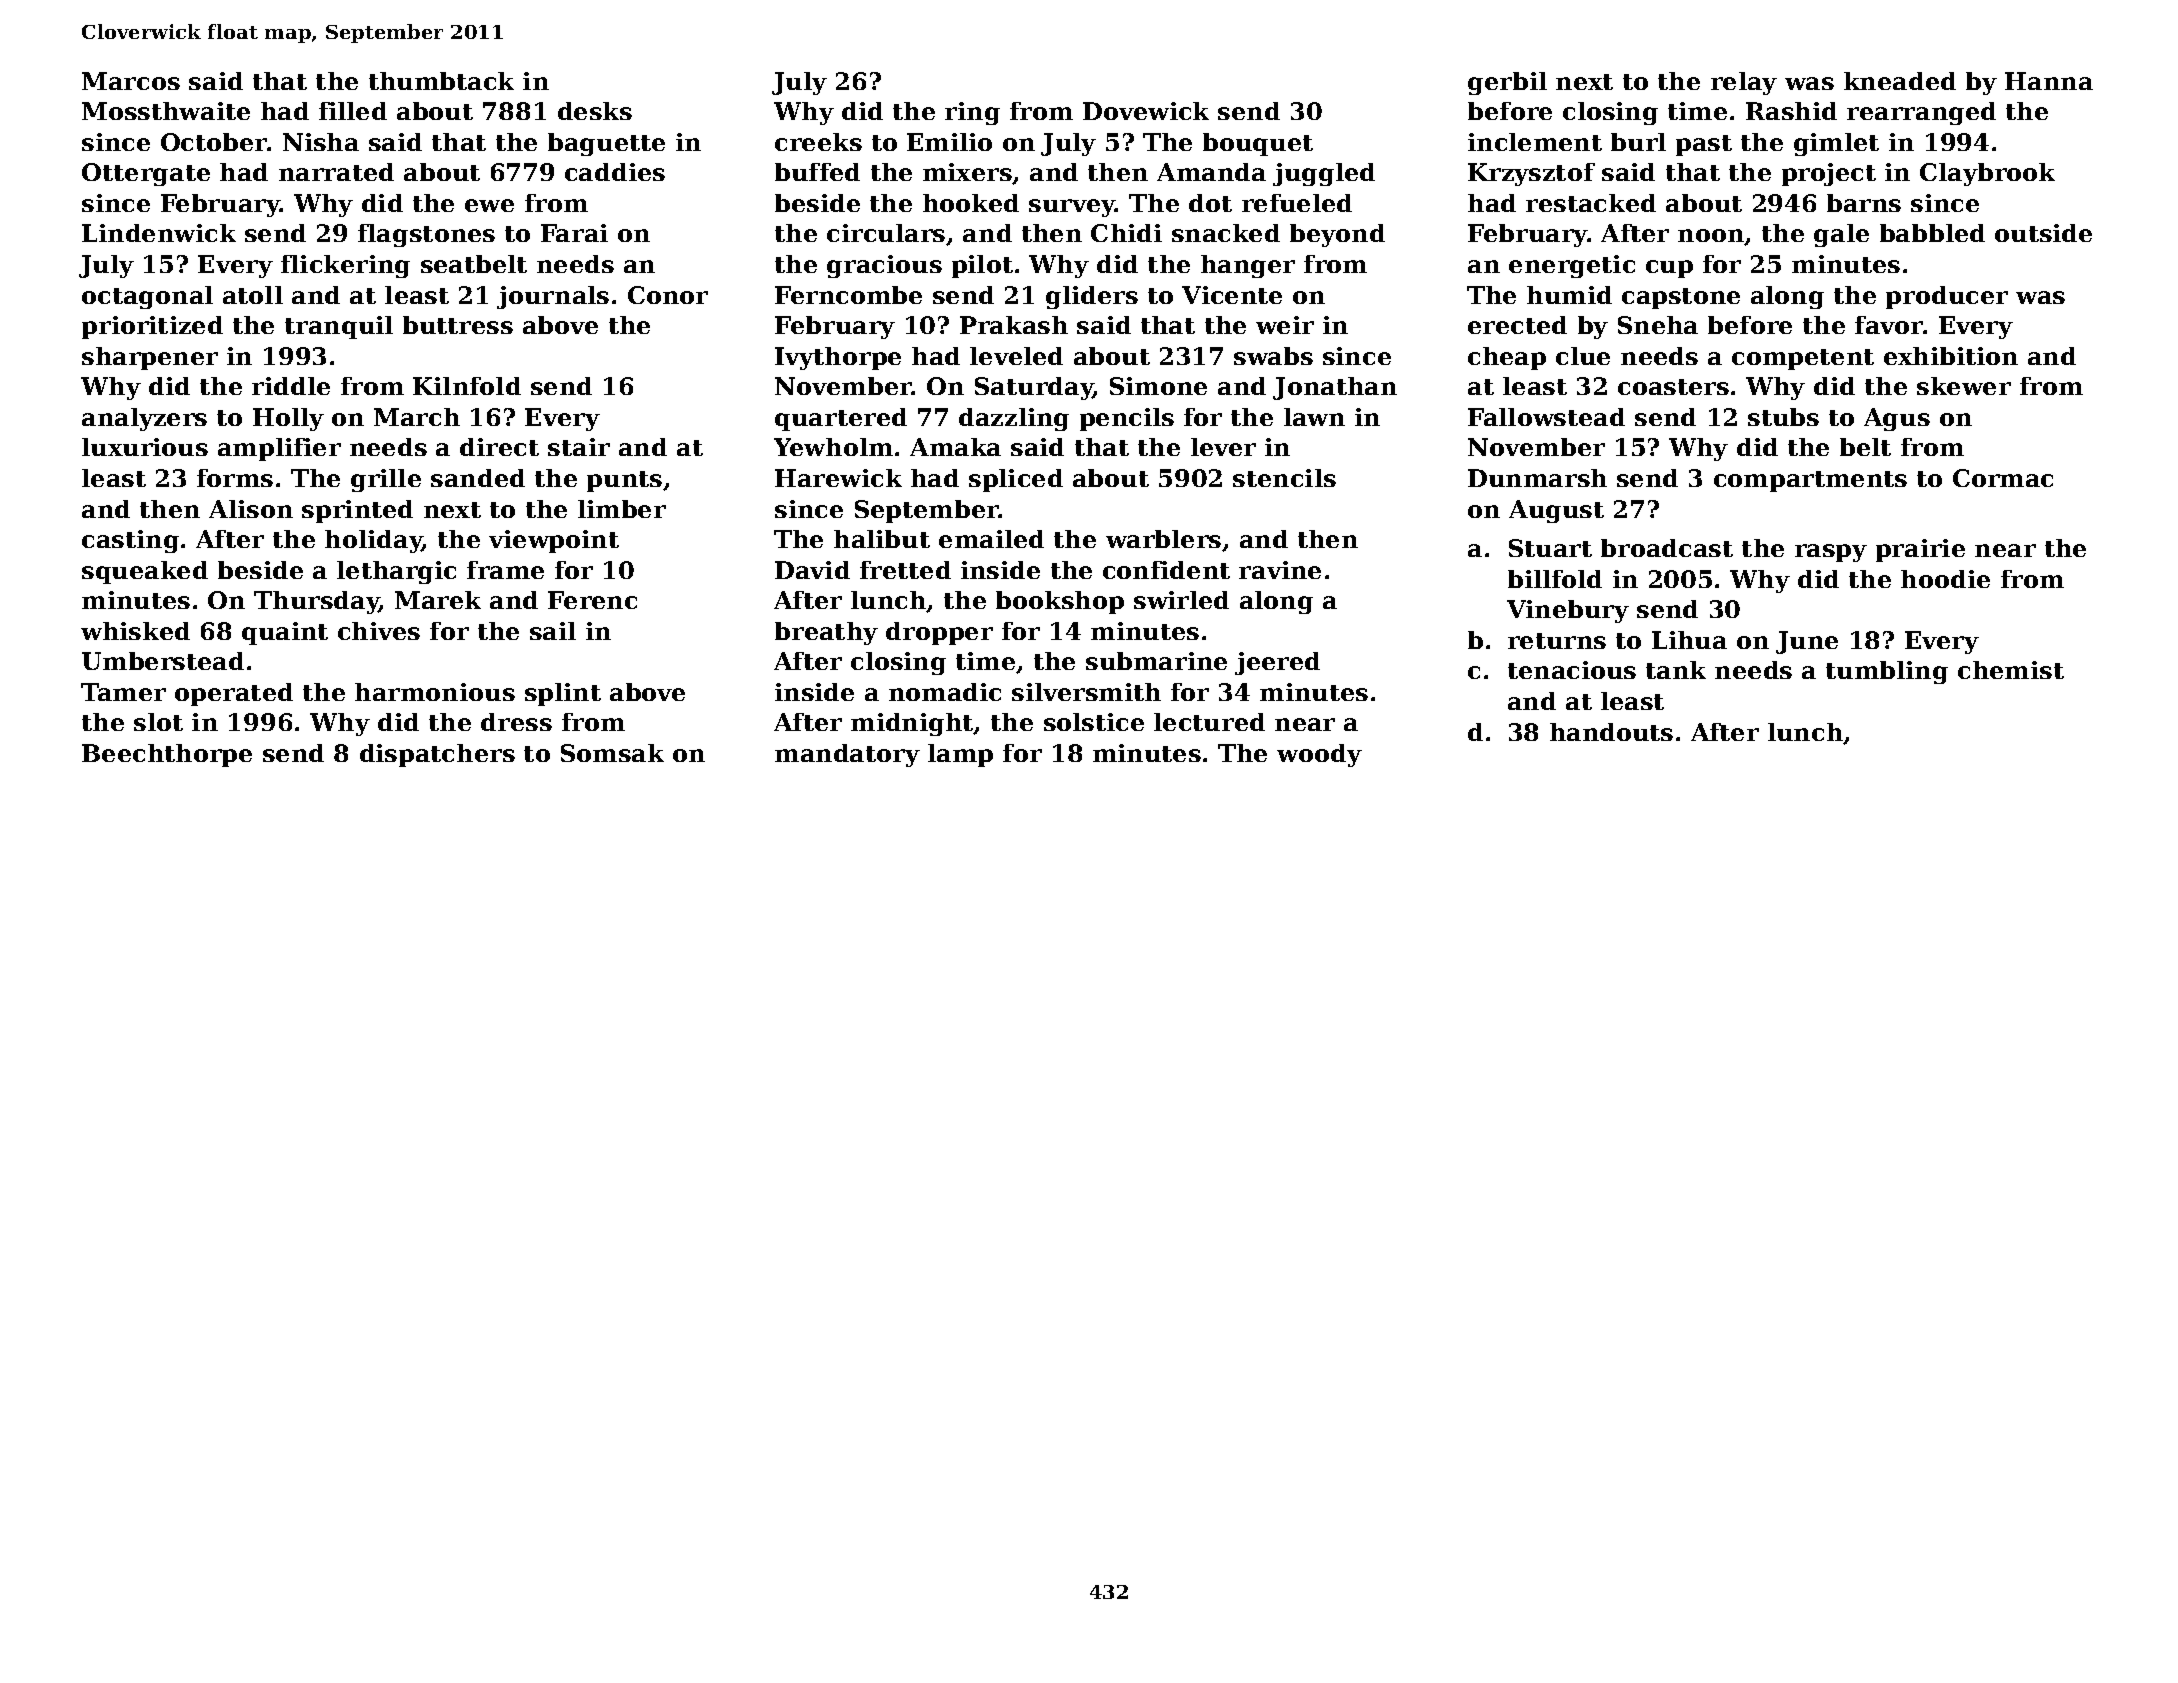 This screenshot has width=2178, height=1683. What do you see at coordinates (1932, 233) in the screenshot?
I see `babbled` at bounding box center [1932, 233].
